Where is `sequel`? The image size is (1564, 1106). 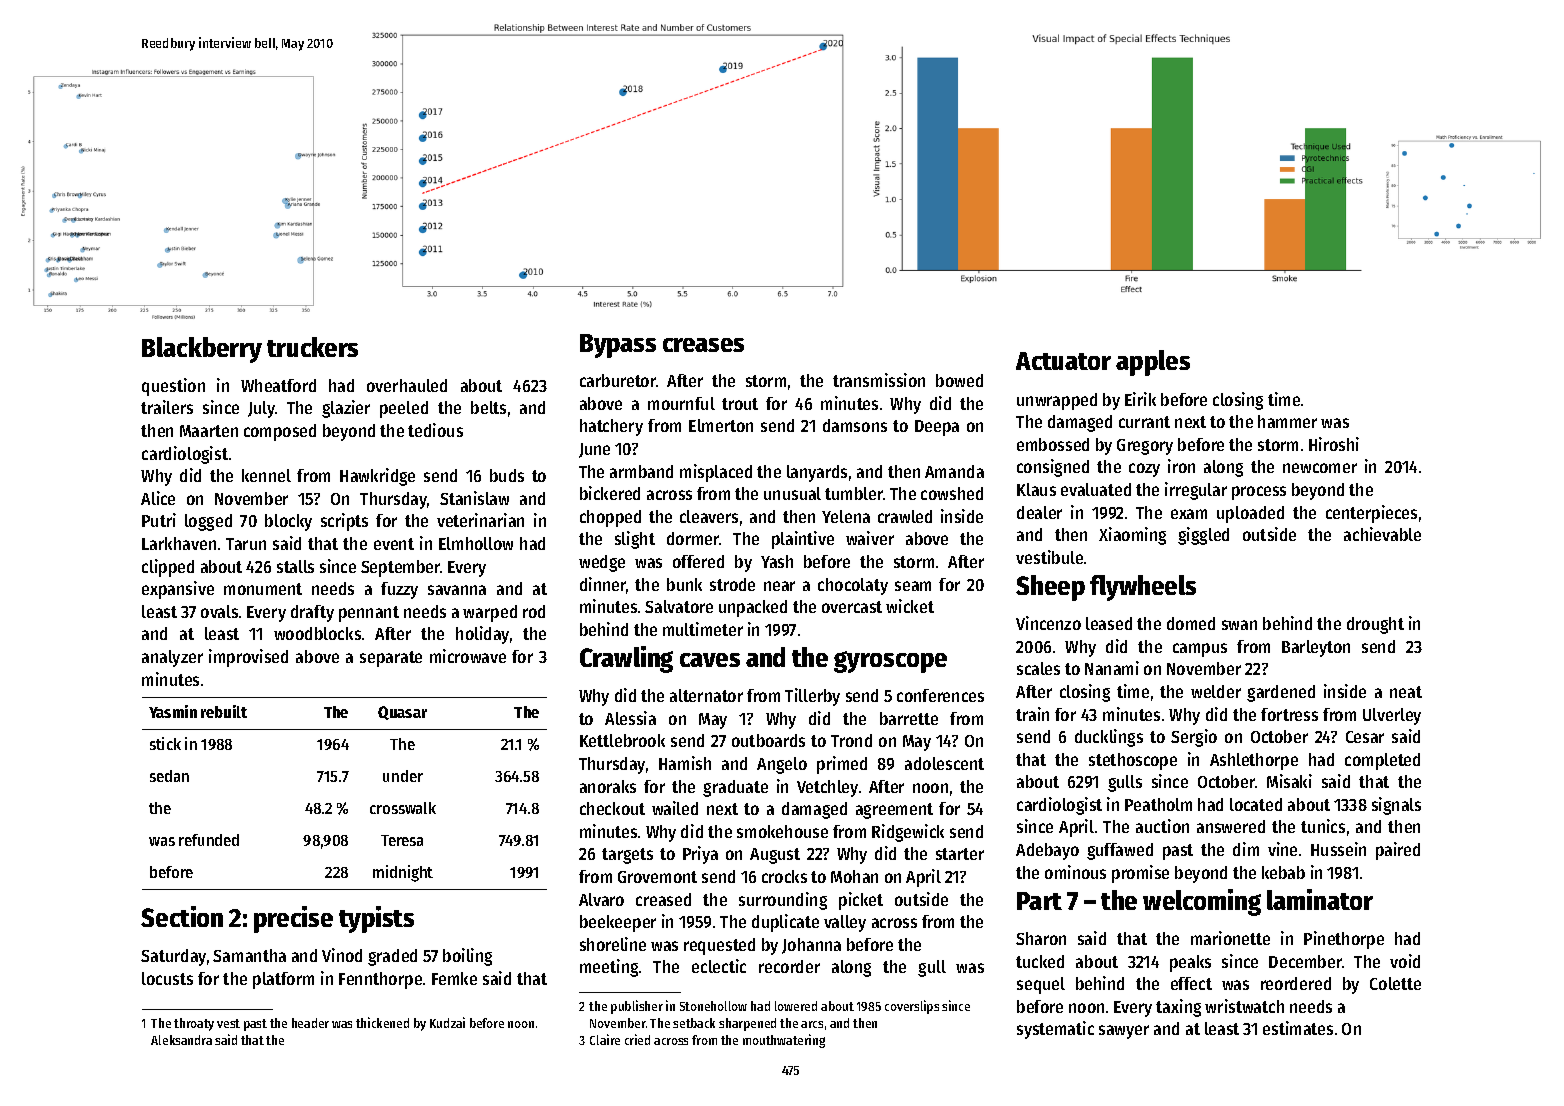 sequel is located at coordinates (1041, 985).
